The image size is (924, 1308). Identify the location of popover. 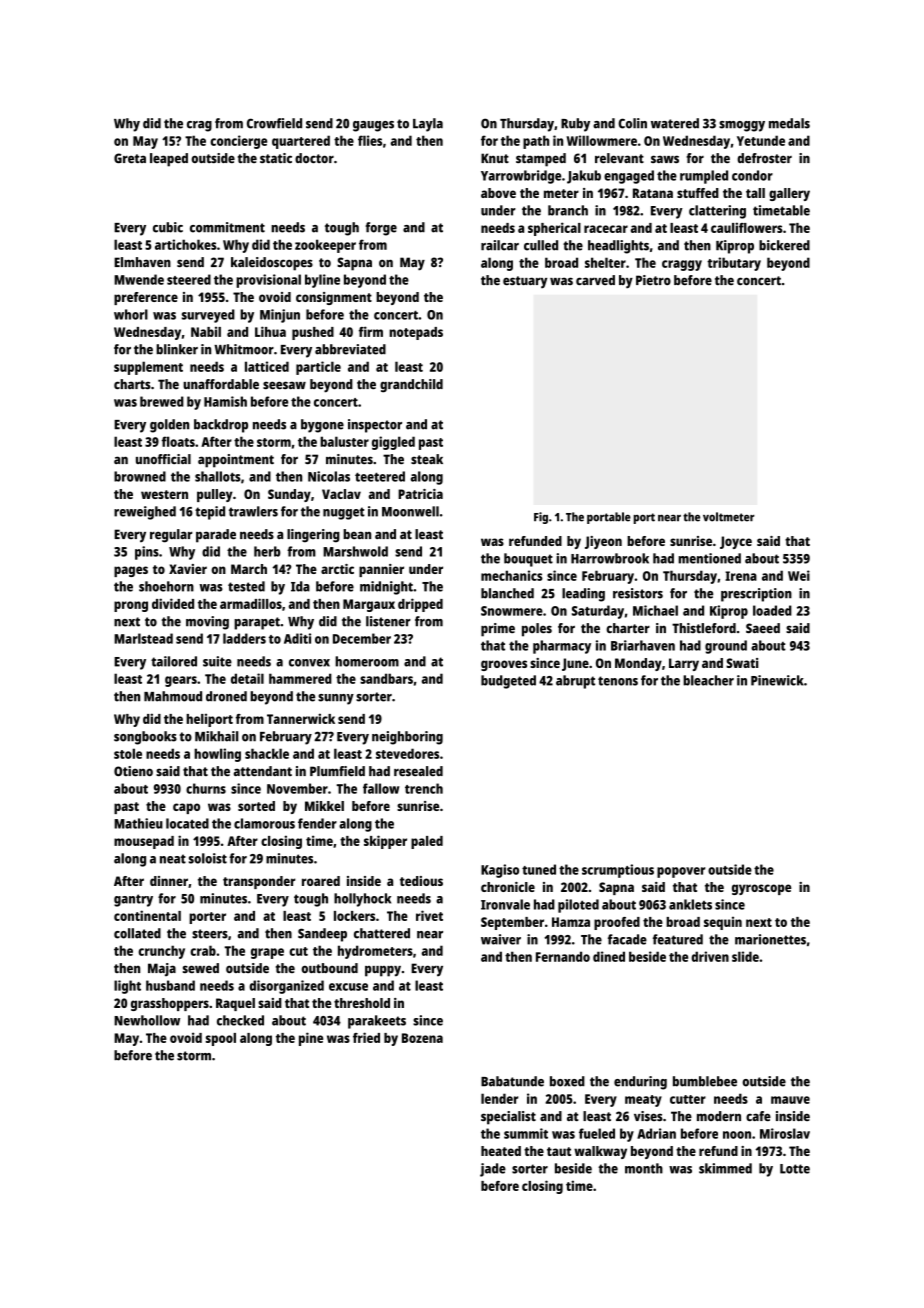
(681, 872).
